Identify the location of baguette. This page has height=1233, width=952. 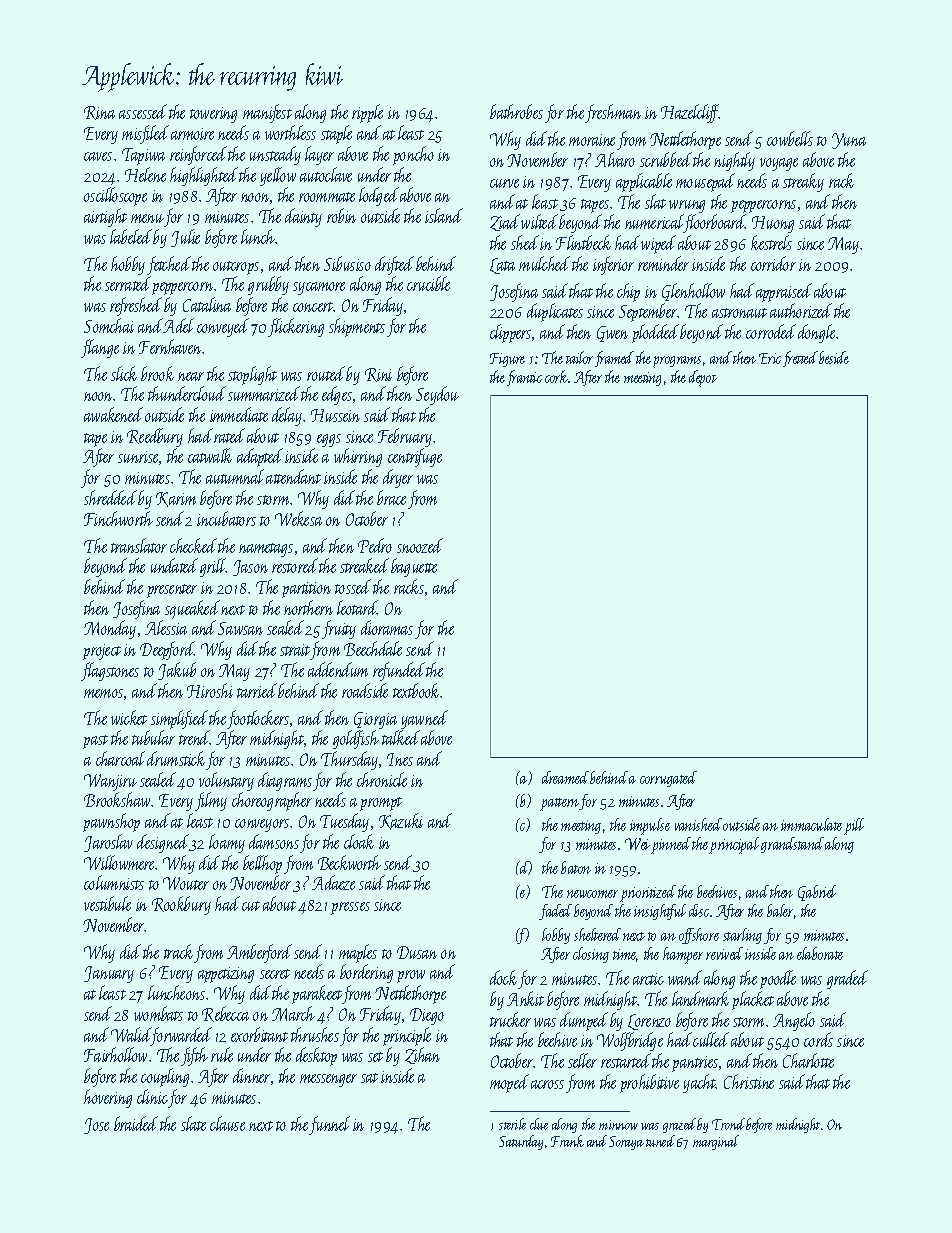
(414, 567).
